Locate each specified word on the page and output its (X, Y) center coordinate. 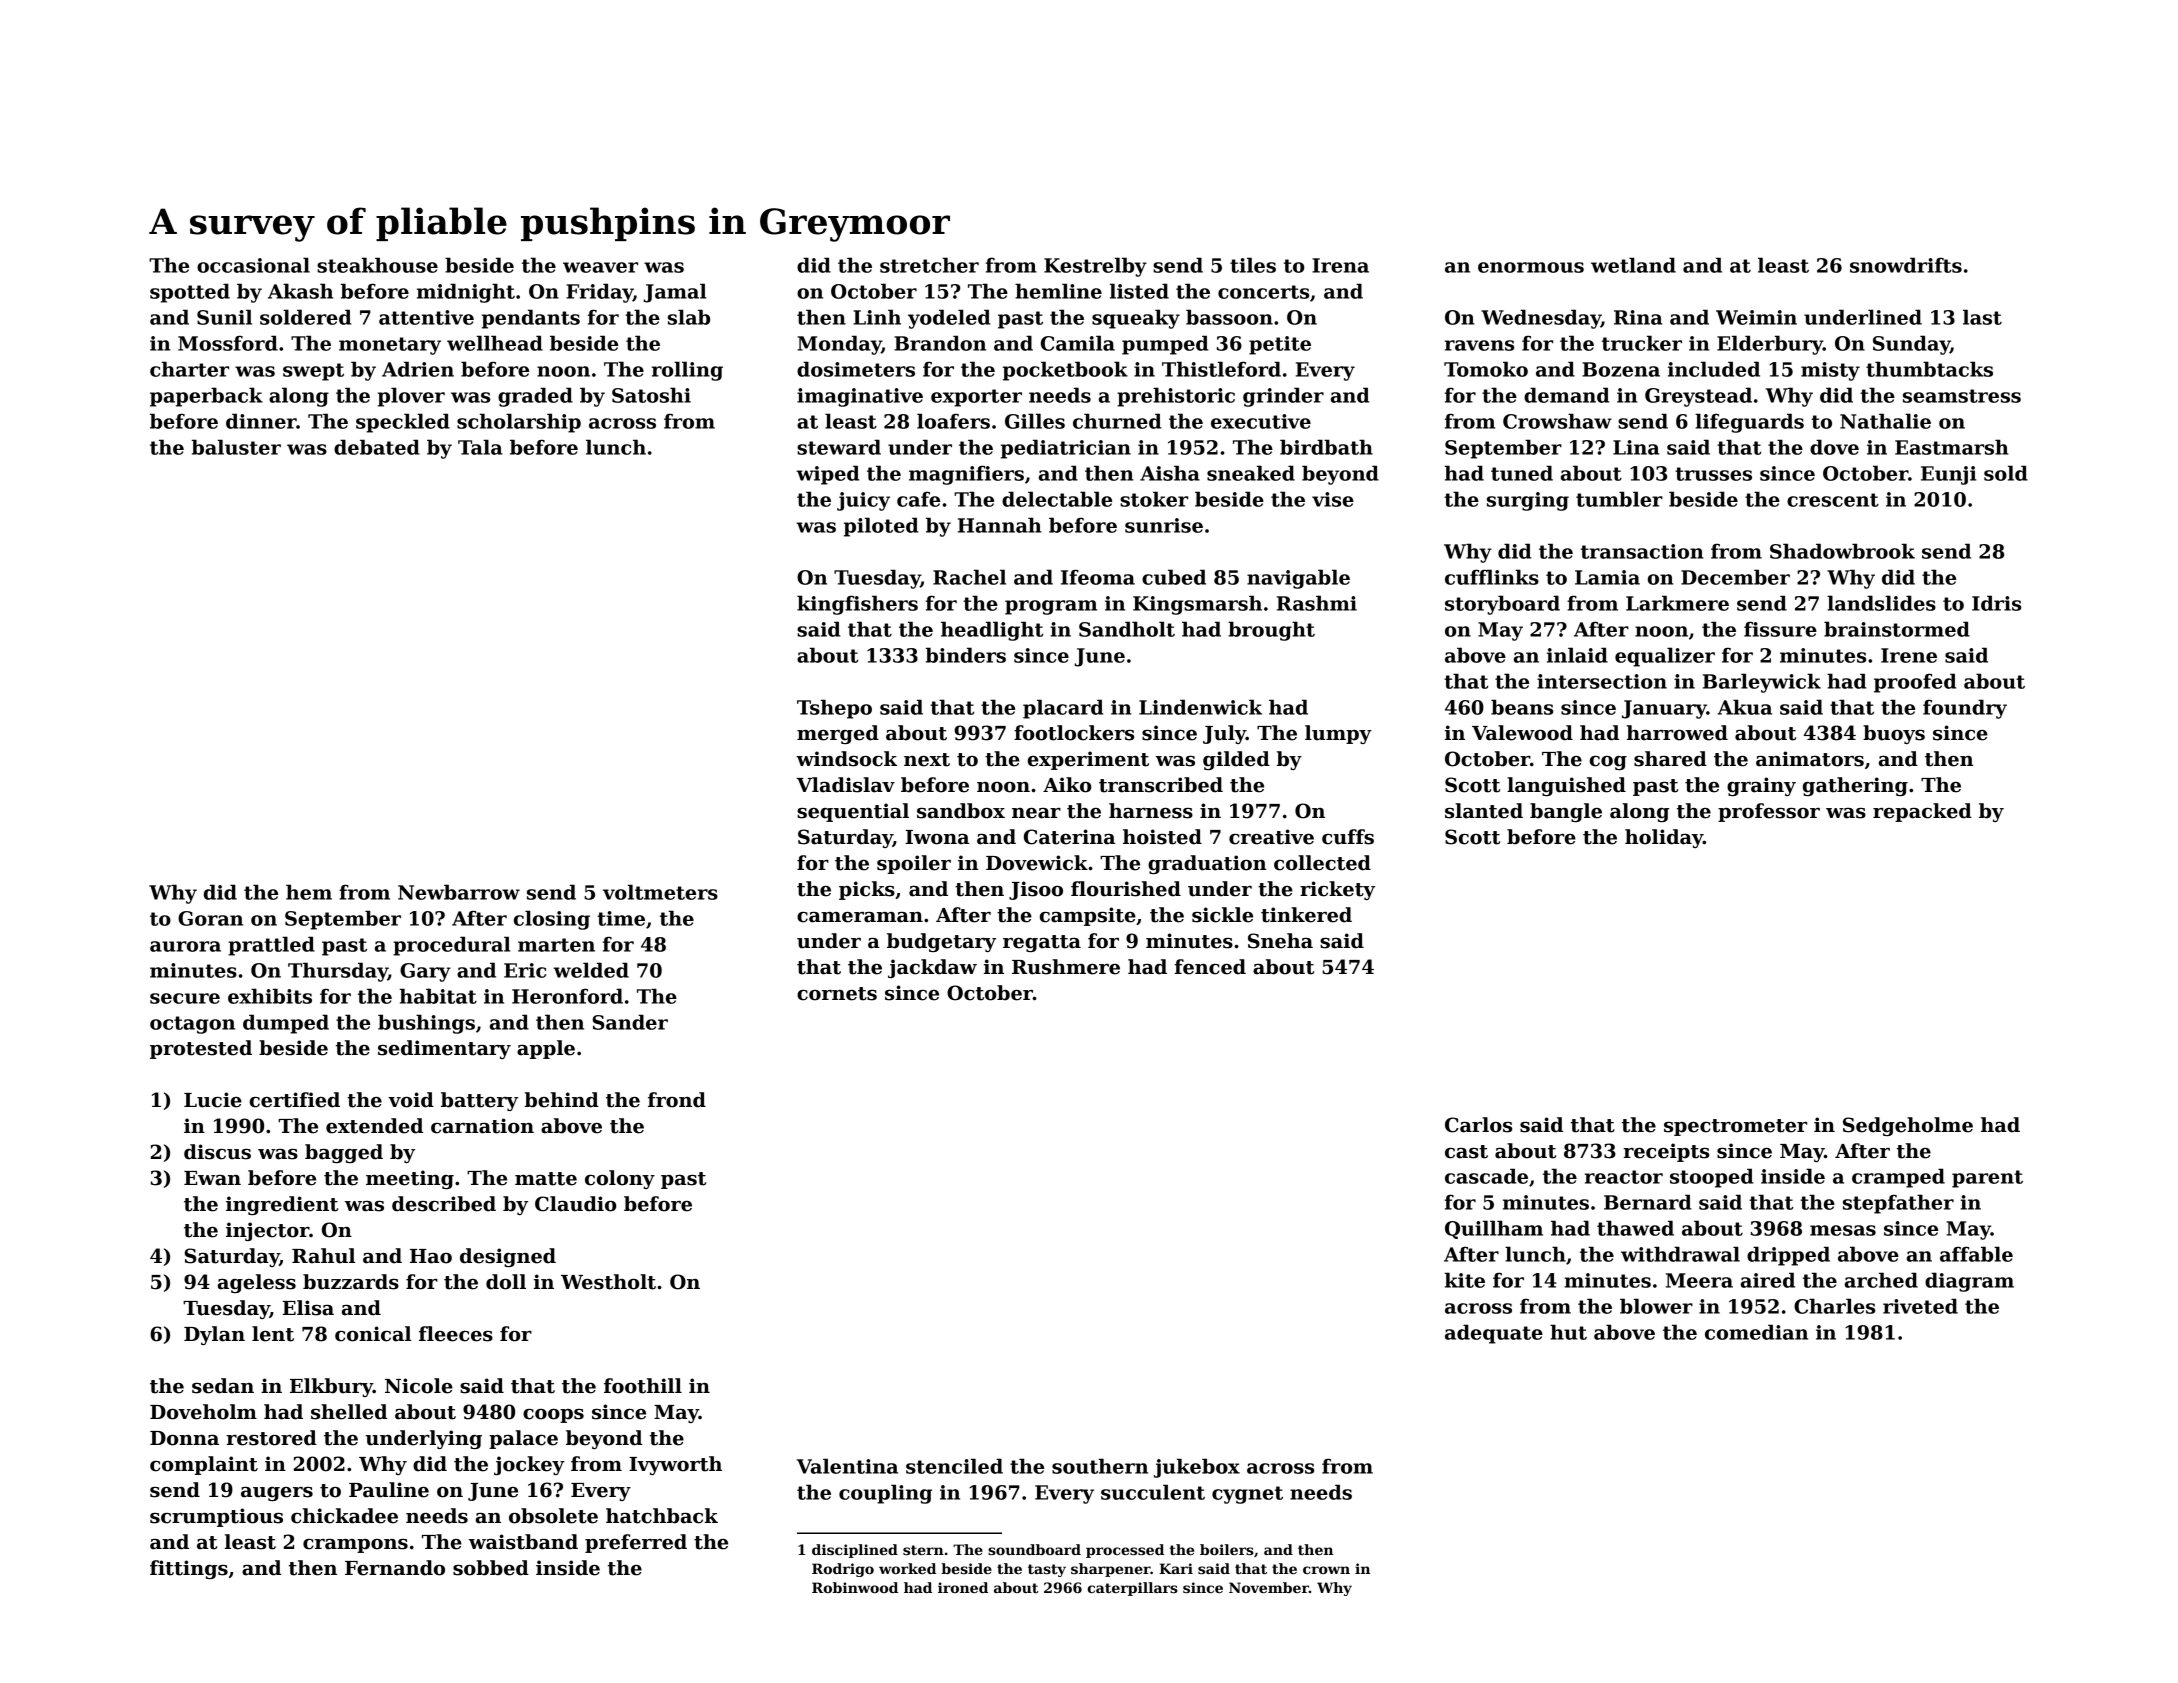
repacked (1922, 812)
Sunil (224, 317)
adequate (1494, 1334)
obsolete (553, 1516)
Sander (630, 1022)
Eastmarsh (1952, 447)
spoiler (914, 864)
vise (1333, 499)
